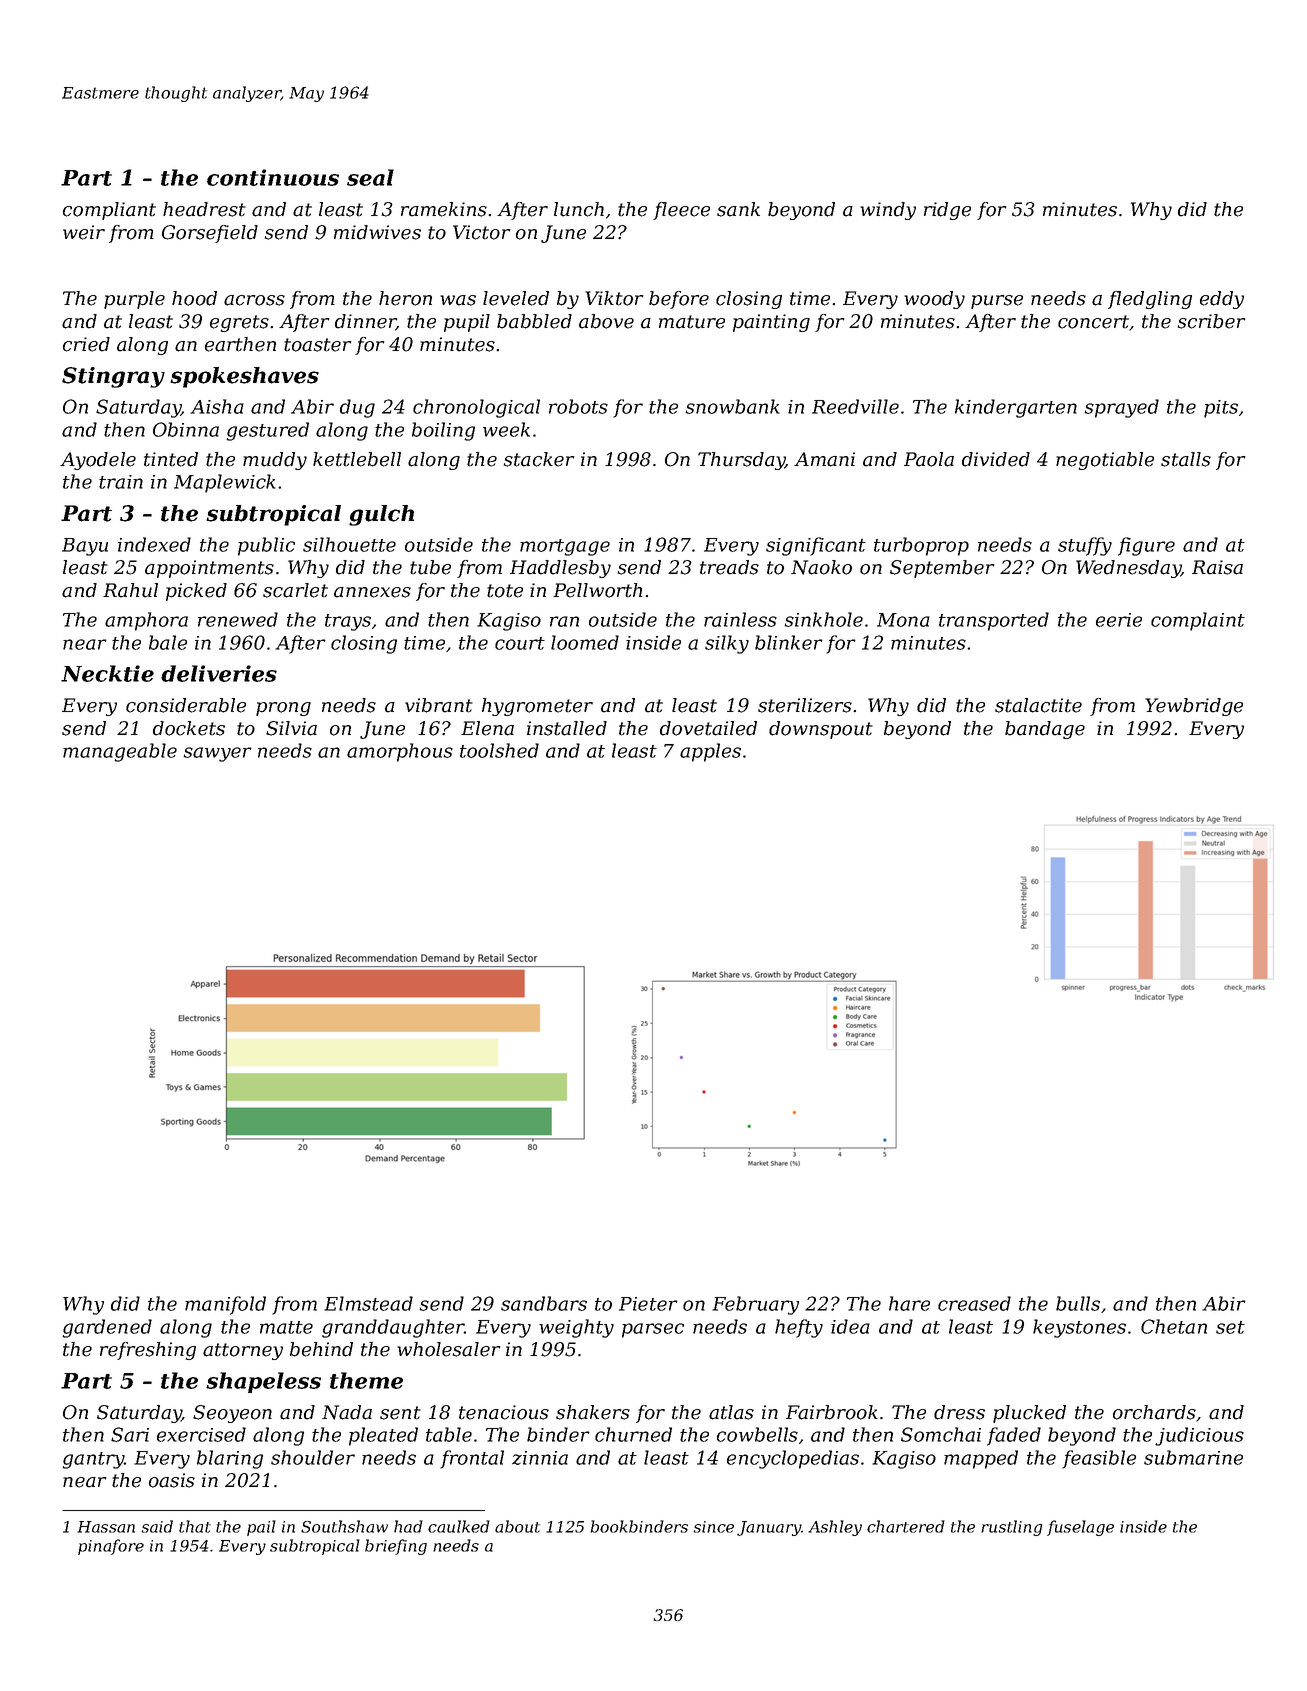 Image resolution: width=1307 pixels, height=1691 pixels. I want to click on midwives, so click(377, 232).
